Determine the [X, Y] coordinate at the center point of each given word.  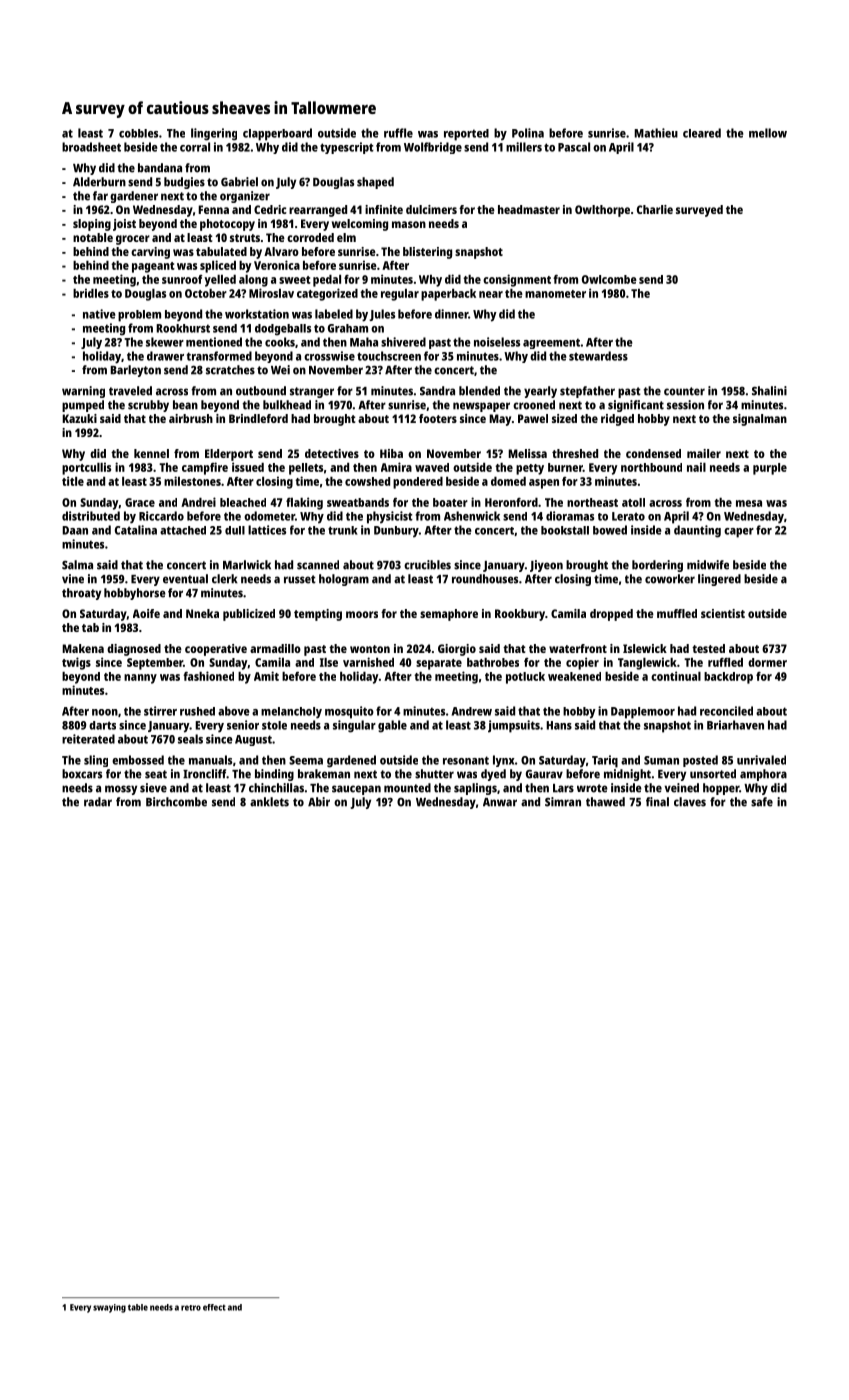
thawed [605, 802]
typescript [347, 148]
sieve [153, 788]
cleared [702, 133]
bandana [160, 168]
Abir [319, 802]
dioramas [570, 516]
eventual [185, 579]
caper [739, 533]
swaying [109, 1308]
